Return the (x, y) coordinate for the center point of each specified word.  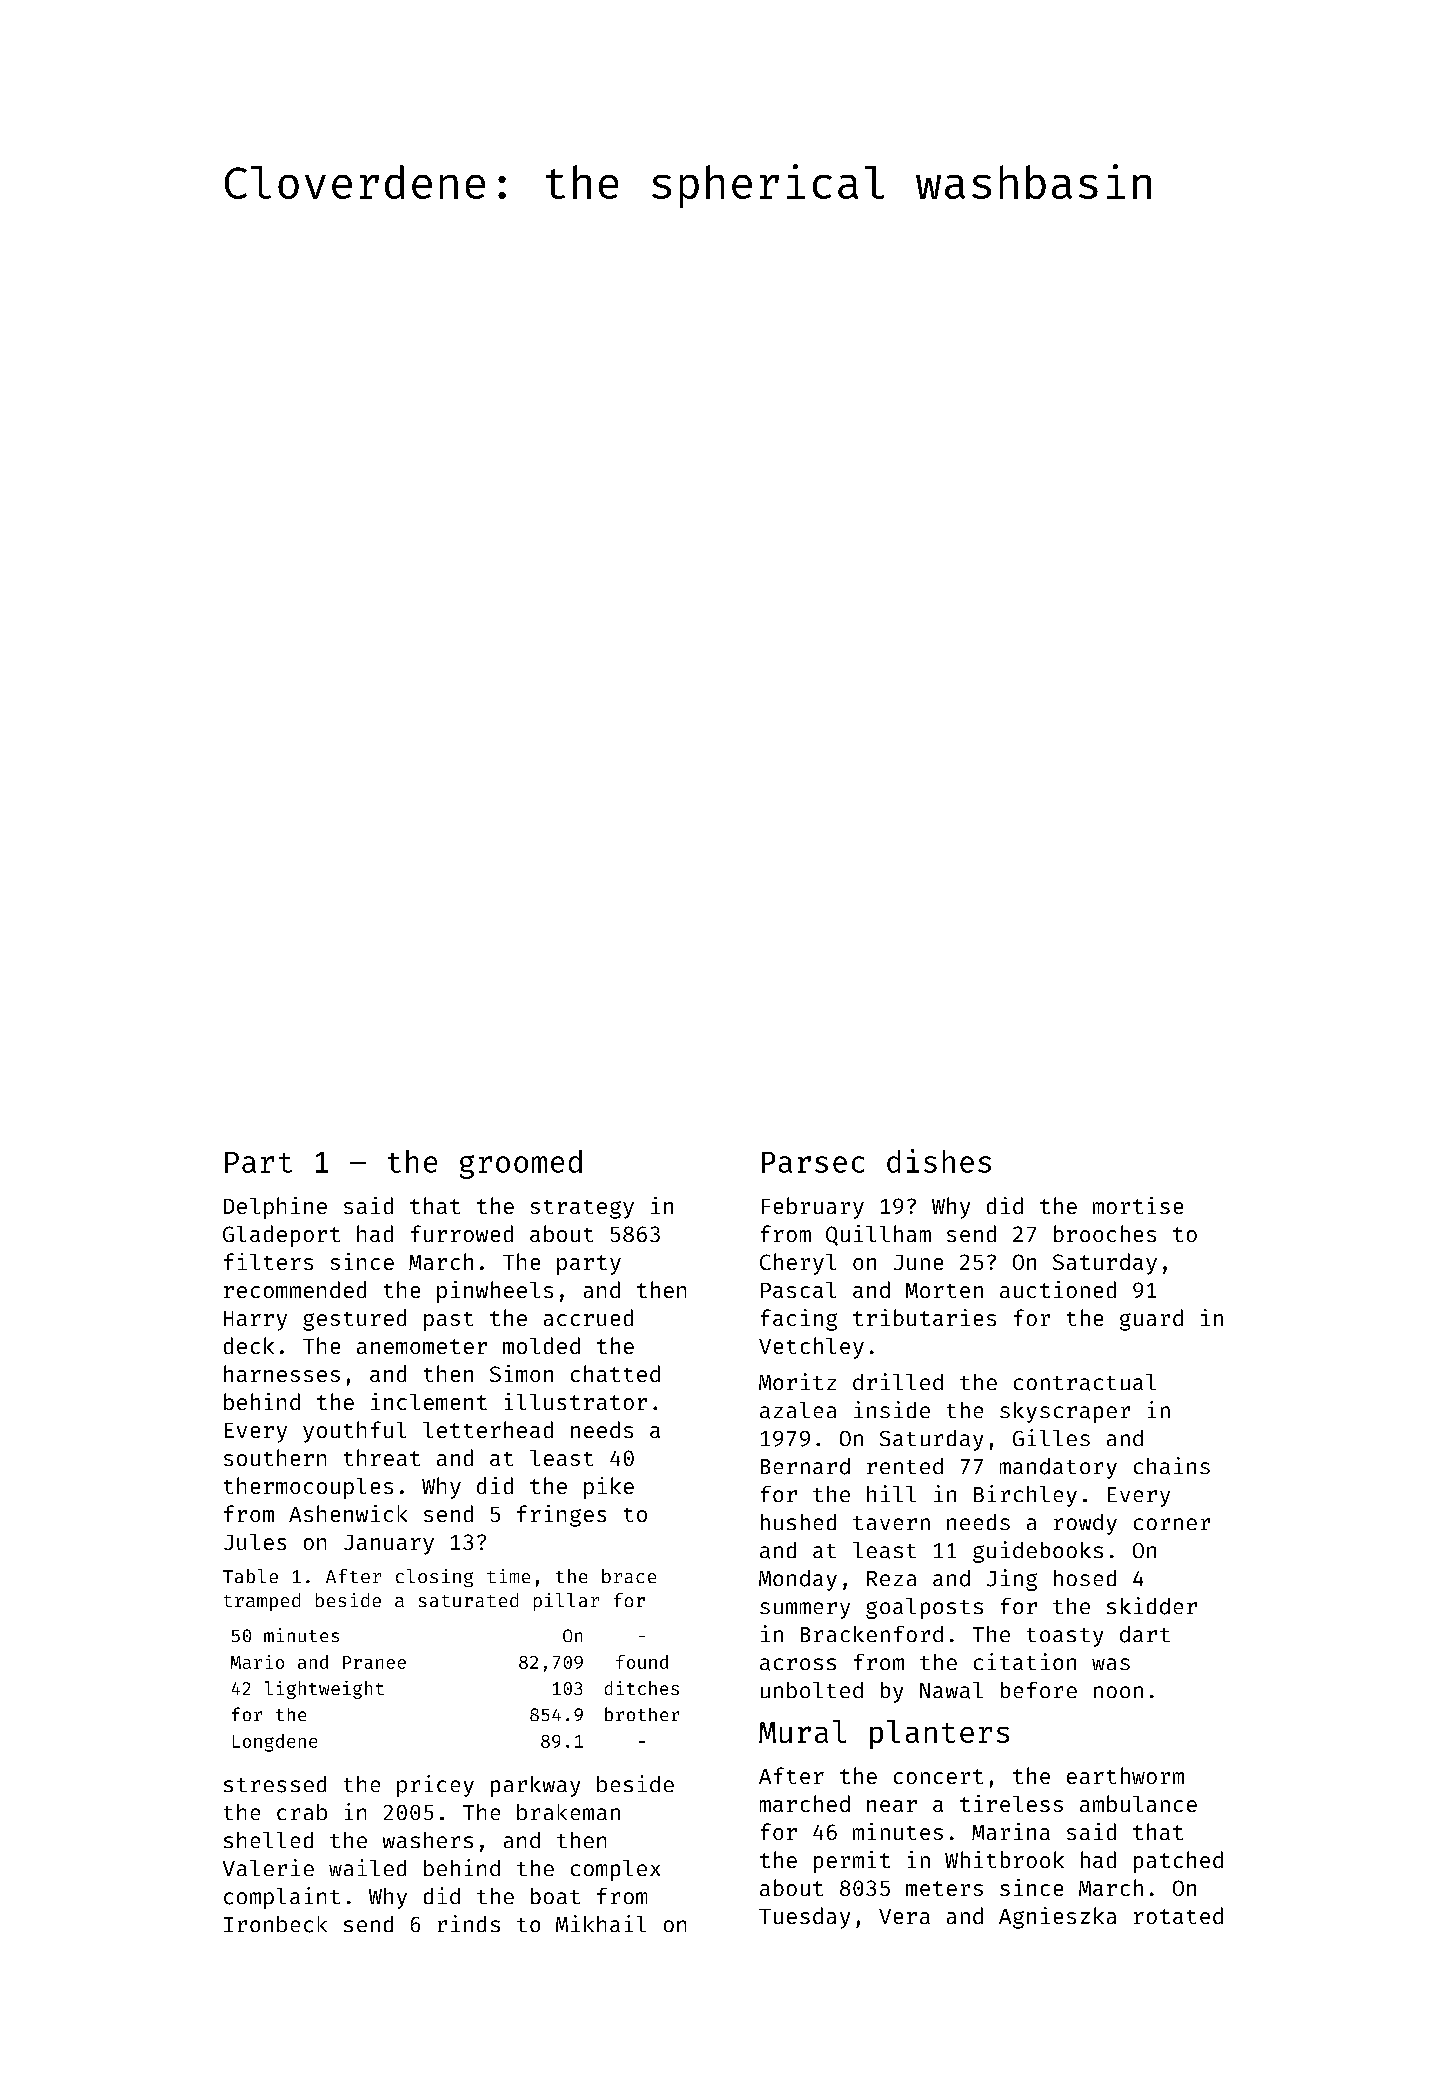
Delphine (275, 1208)
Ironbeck (275, 1924)
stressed (275, 1784)
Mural (802, 1731)
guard (1151, 1320)
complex (615, 1870)
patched (1178, 1862)
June (918, 1262)
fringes (561, 1516)
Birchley (1025, 1496)
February (813, 1208)
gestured (354, 1320)
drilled (898, 1381)
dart (1145, 1634)
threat (382, 1457)
